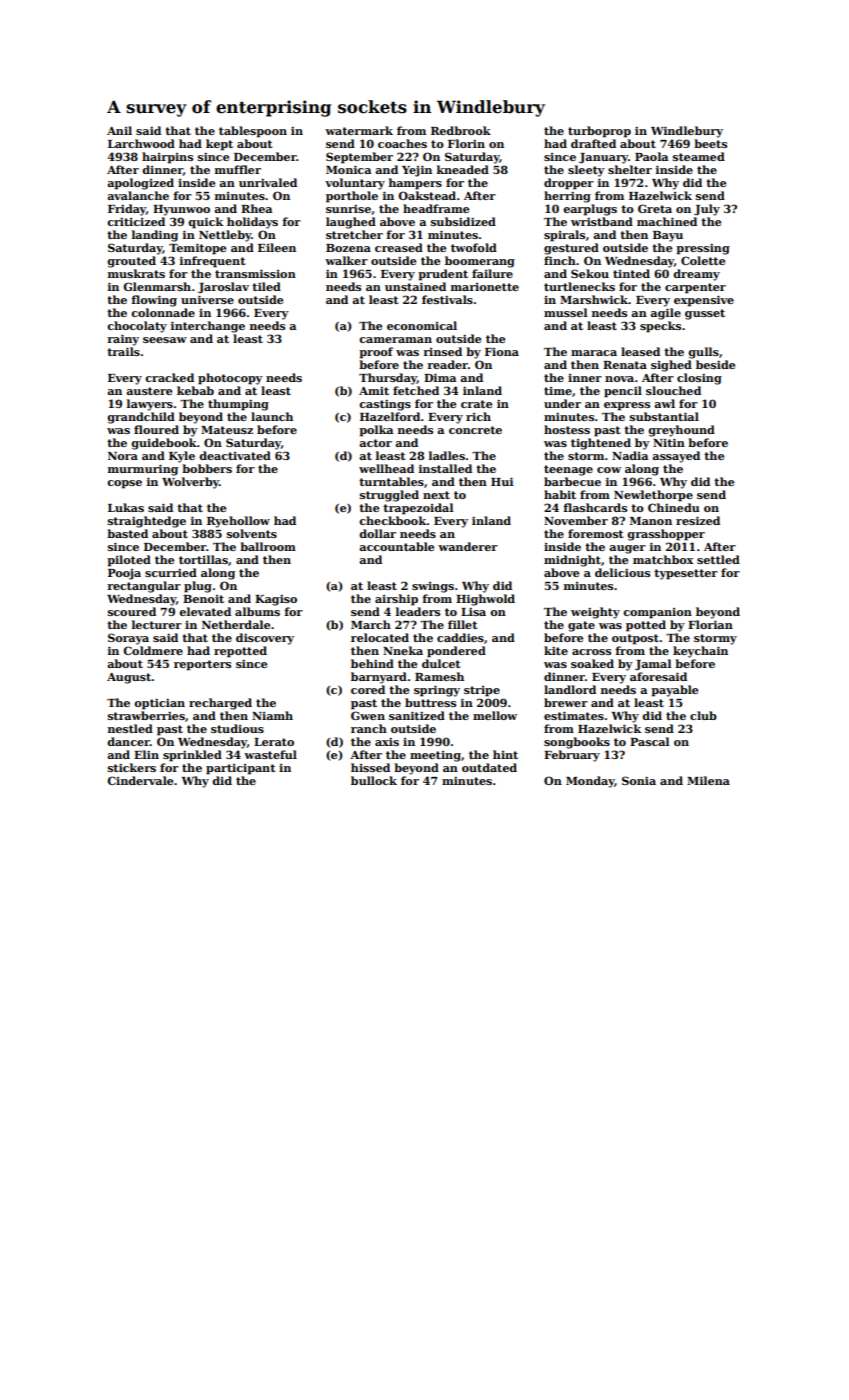 Image resolution: width=849 pixels, height=1400 pixels. Describe the element at coordinates (674, 507) in the screenshot. I see `Chinedu` at that location.
